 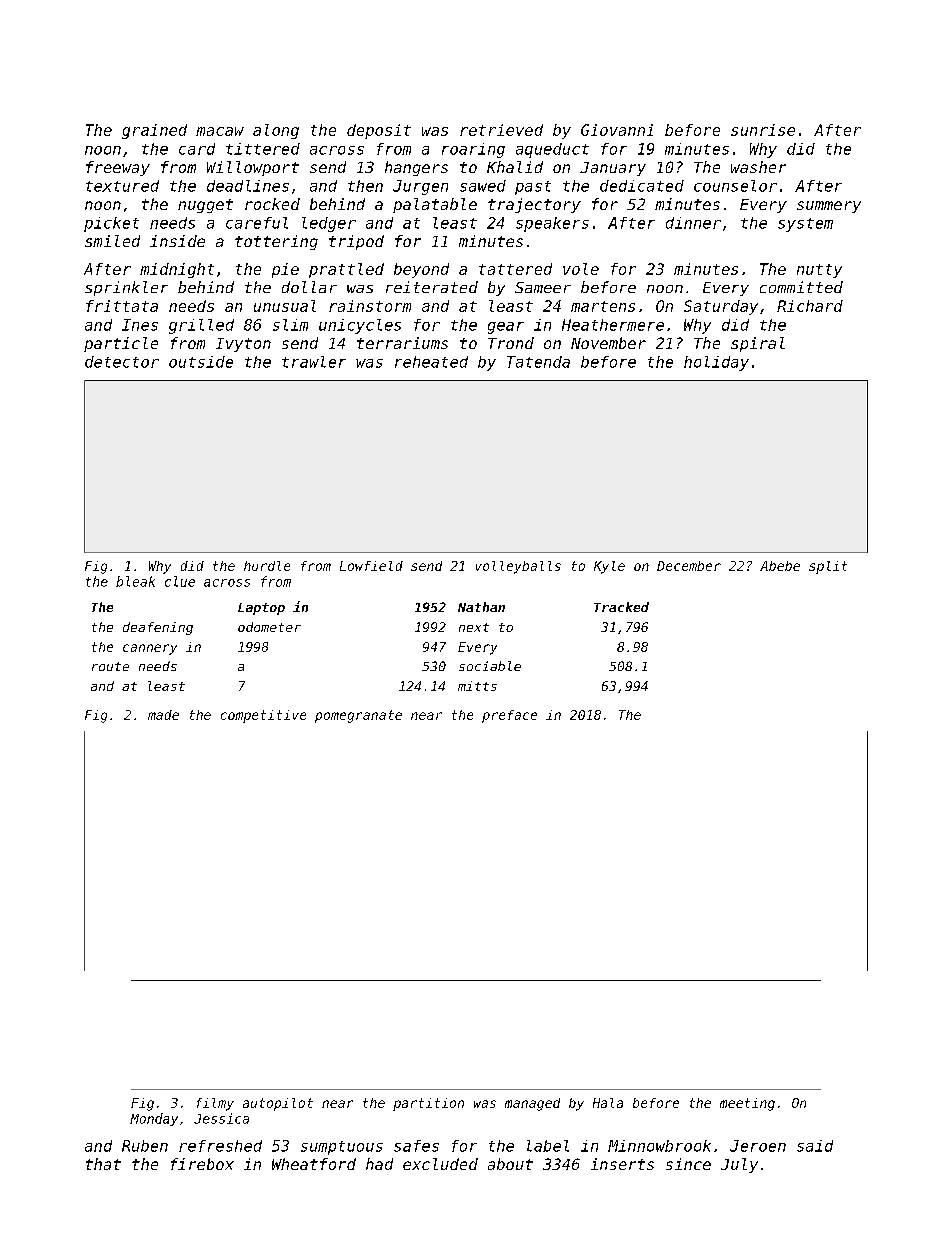 I want to click on bleak, so click(x=135, y=581).
